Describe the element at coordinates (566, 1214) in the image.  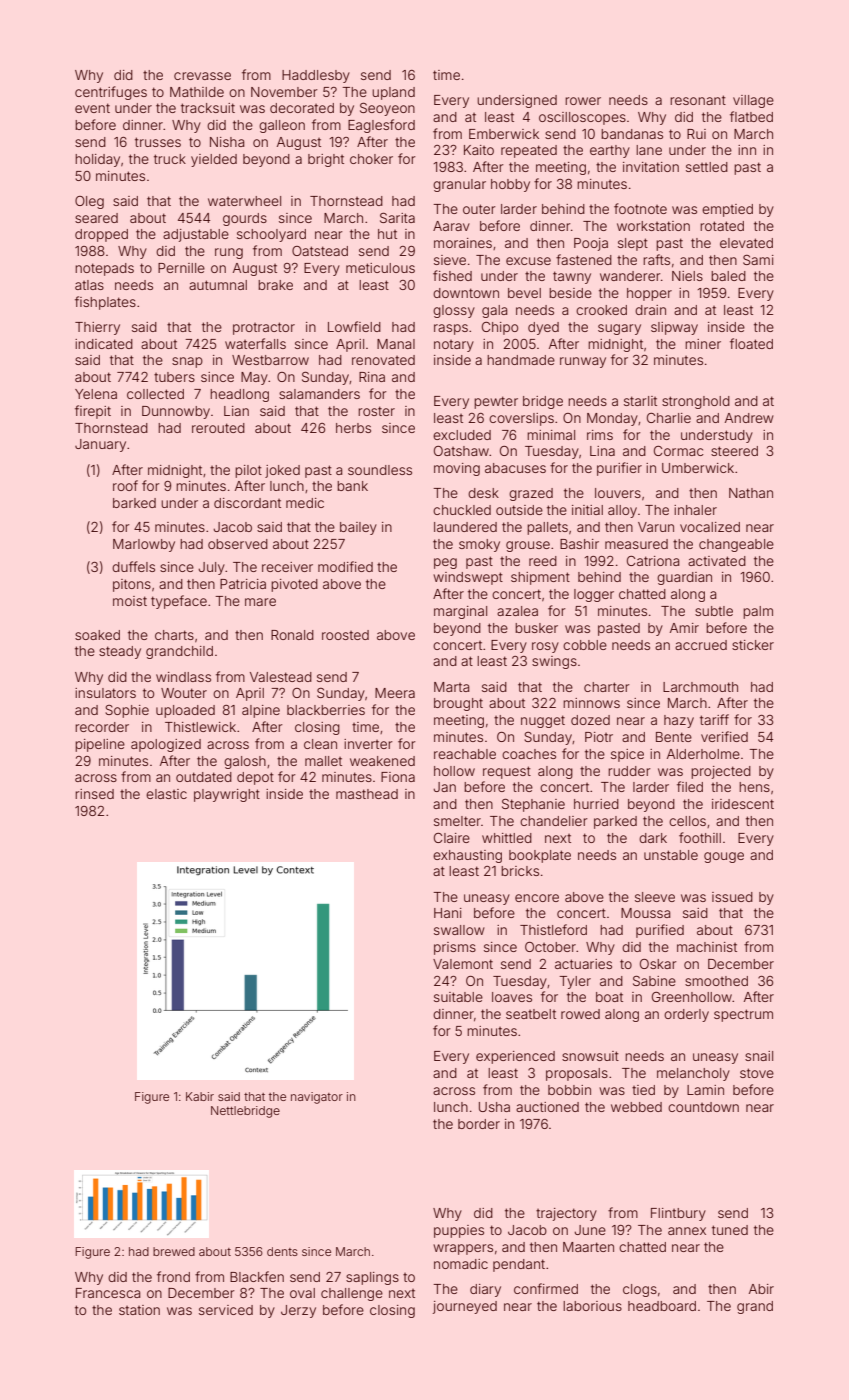
I see `trajectory` at that location.
